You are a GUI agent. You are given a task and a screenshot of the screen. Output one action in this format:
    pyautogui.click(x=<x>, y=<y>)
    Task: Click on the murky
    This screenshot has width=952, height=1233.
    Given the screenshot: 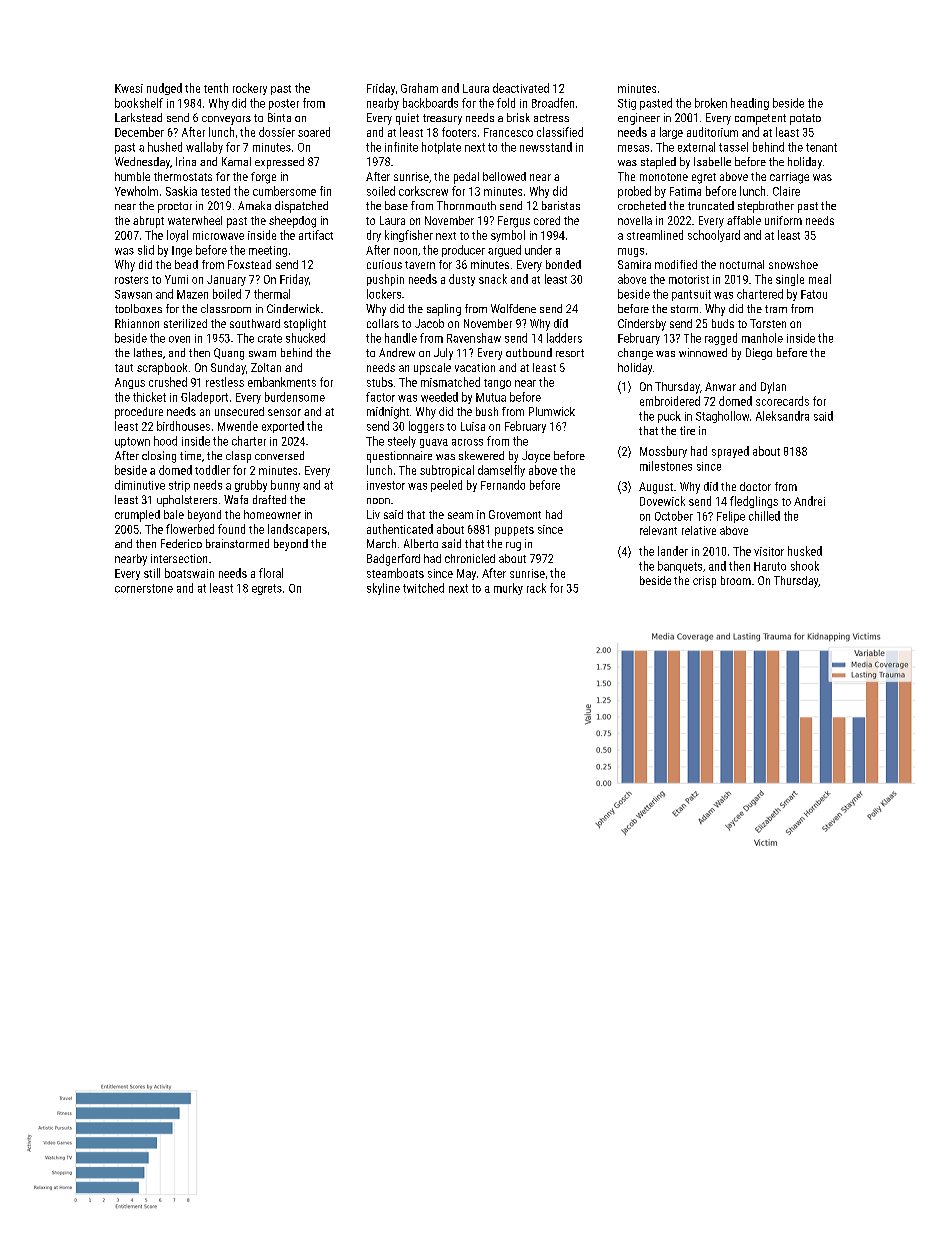 What is the action you would take?
    pyautogui.click(x=508, y=589)
